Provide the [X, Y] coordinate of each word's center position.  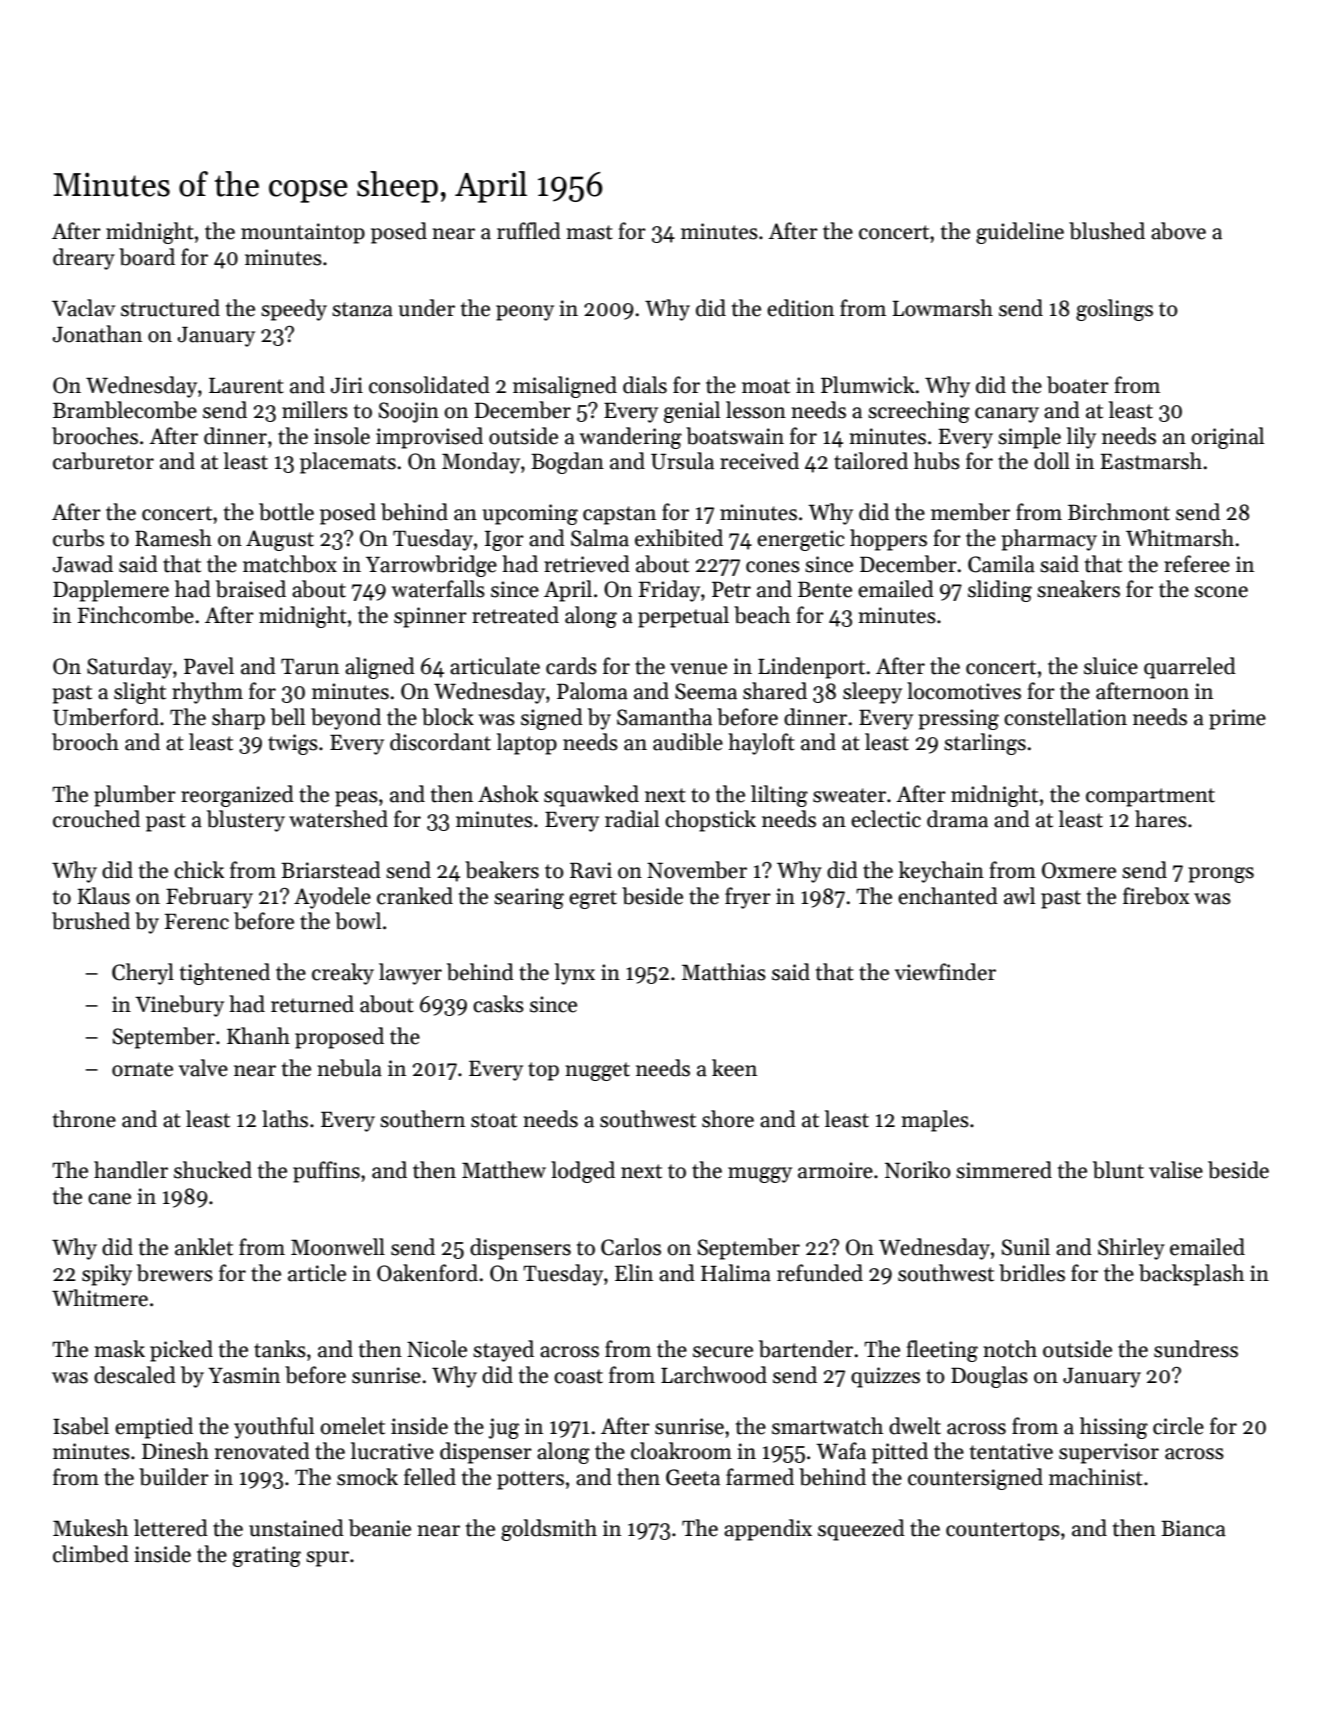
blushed [1107, 231]
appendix [768, 1530]
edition [800, 308]
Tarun [310, 666]
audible [688, 742]
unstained [296, 1528]
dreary [84, 259]
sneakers [1078, 589]
